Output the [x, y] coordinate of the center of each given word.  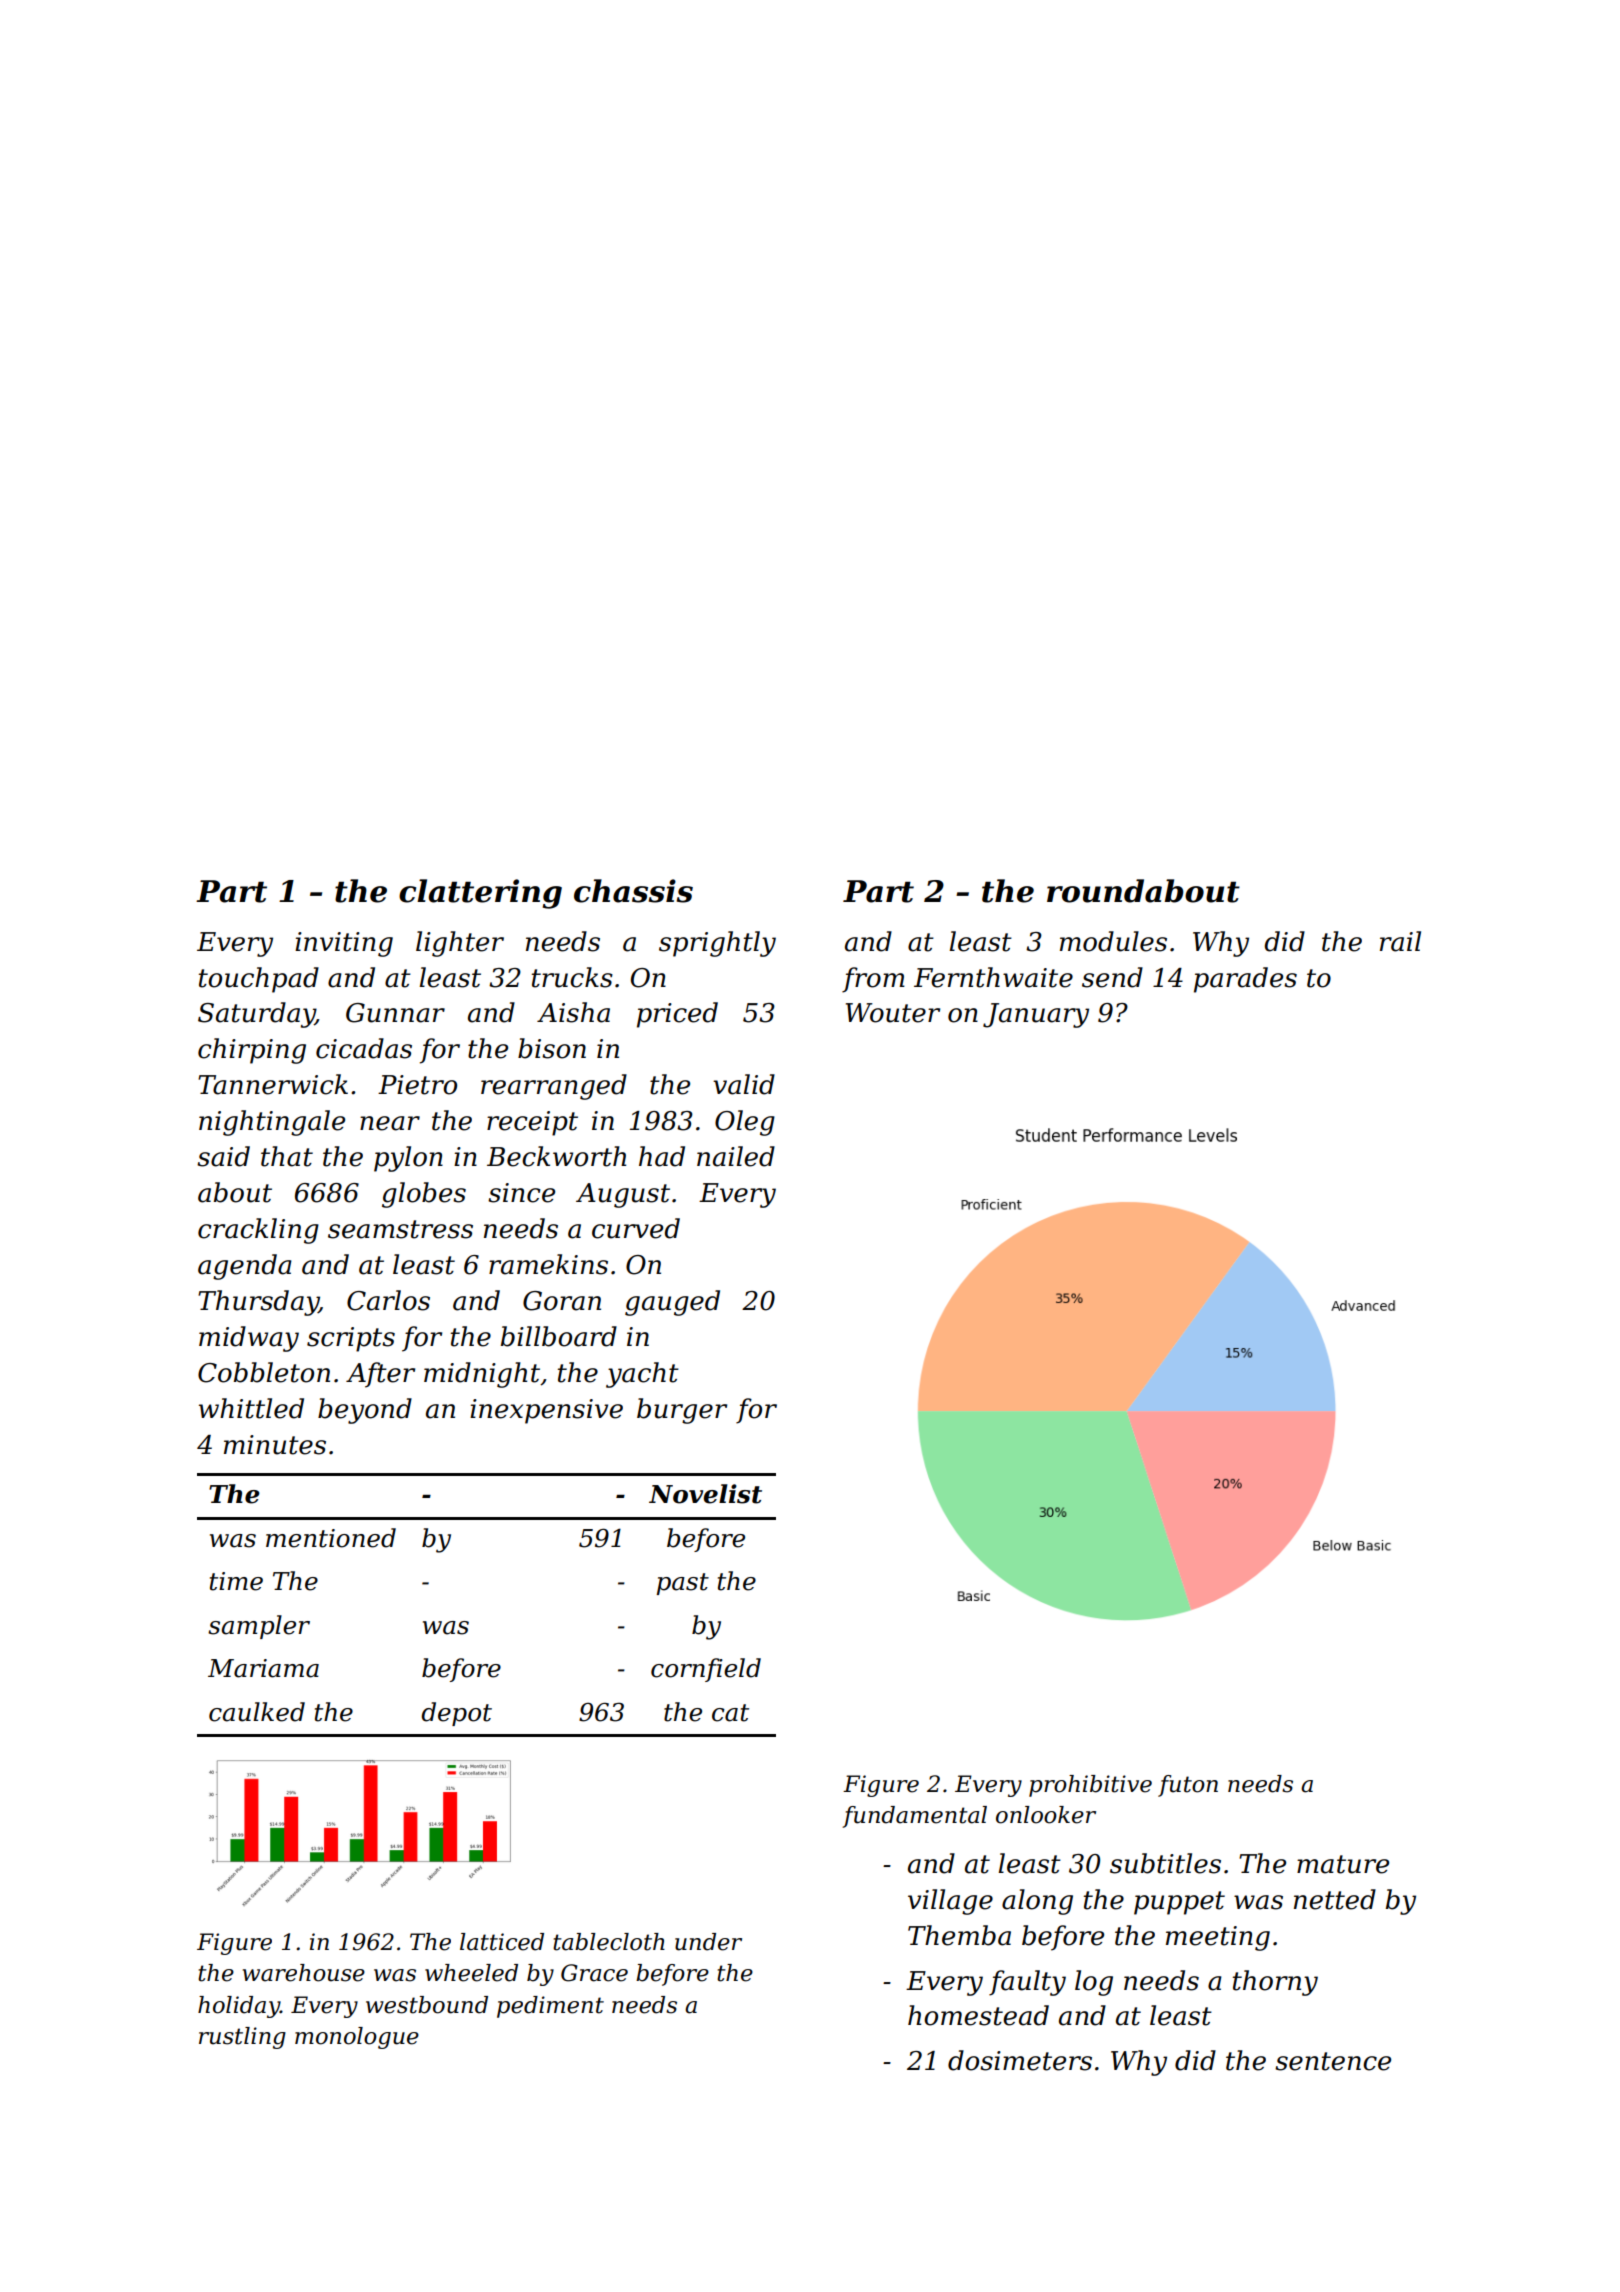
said [223, 1156]
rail [1400, 941]
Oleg [745, 1123]
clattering [480, 894]
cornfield [706, 1670]
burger [682, 1411]
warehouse [304, 1973]
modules [1113, 941]
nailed [736, 1156]
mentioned [331, 1538]
